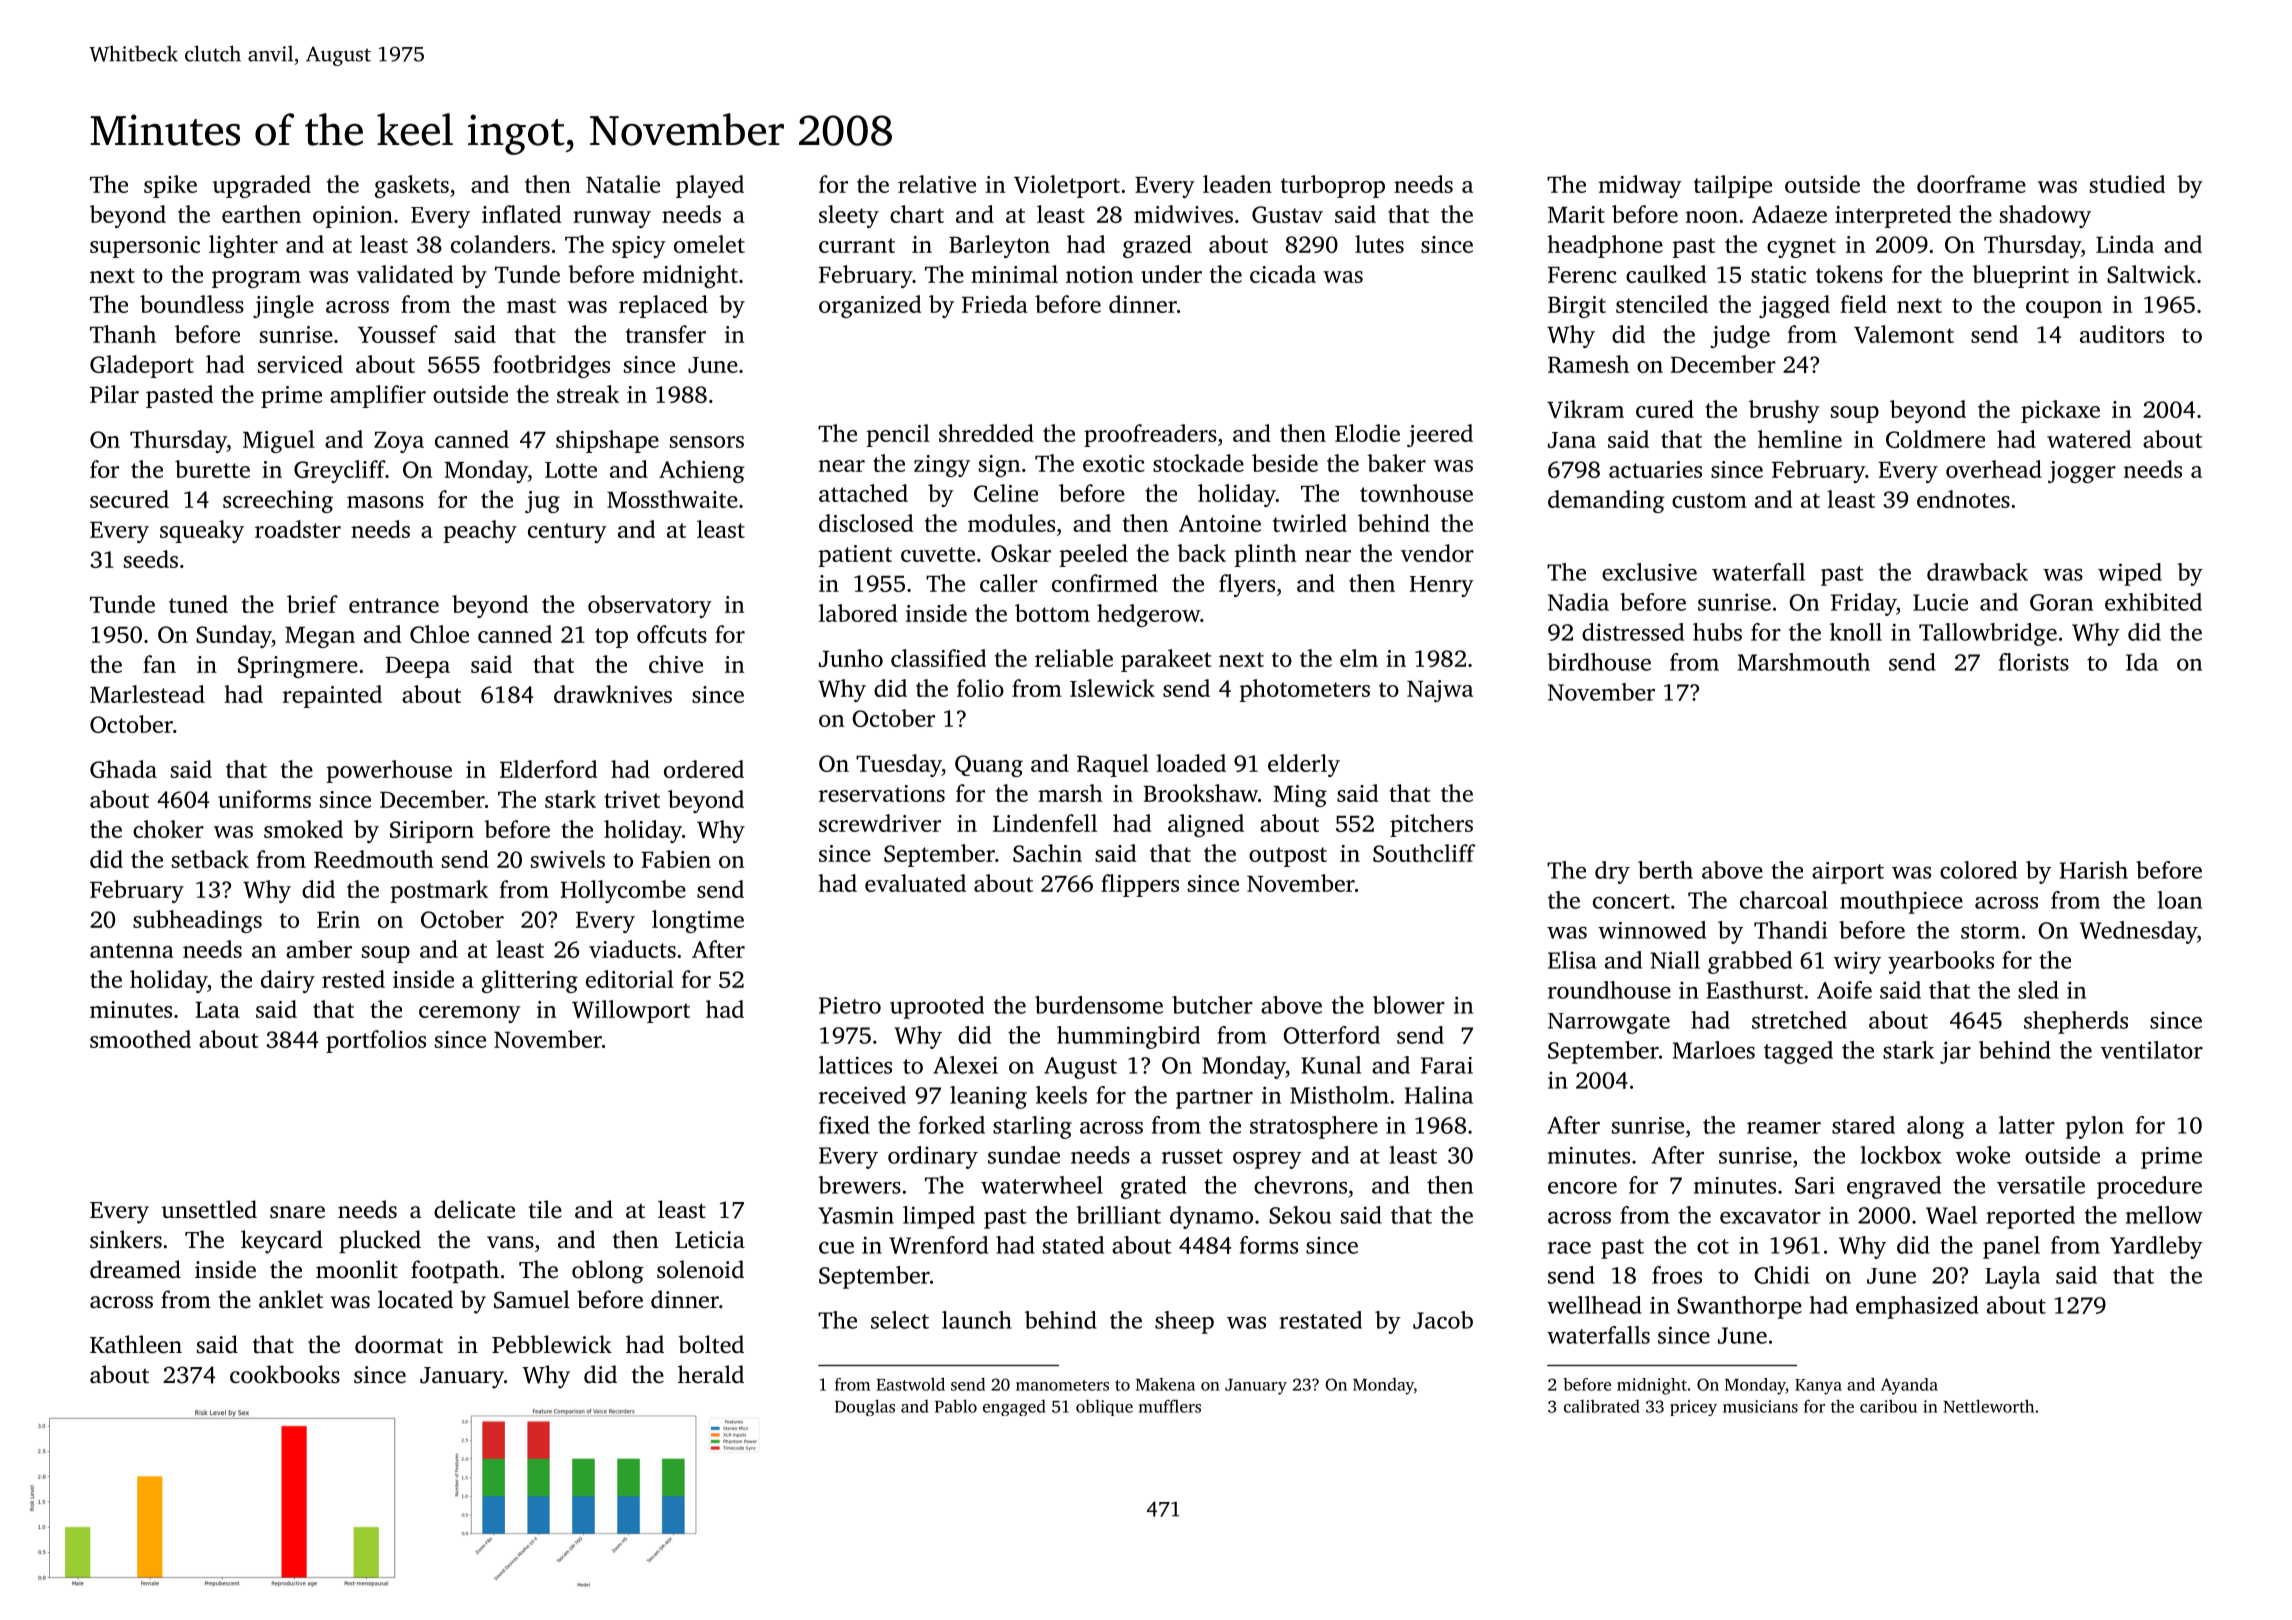 The image size is (2292, 1620). What do you see at coordinates (1569, 1248) in the screenshot?
I see `race` at bounding box center [1569, 1248].
